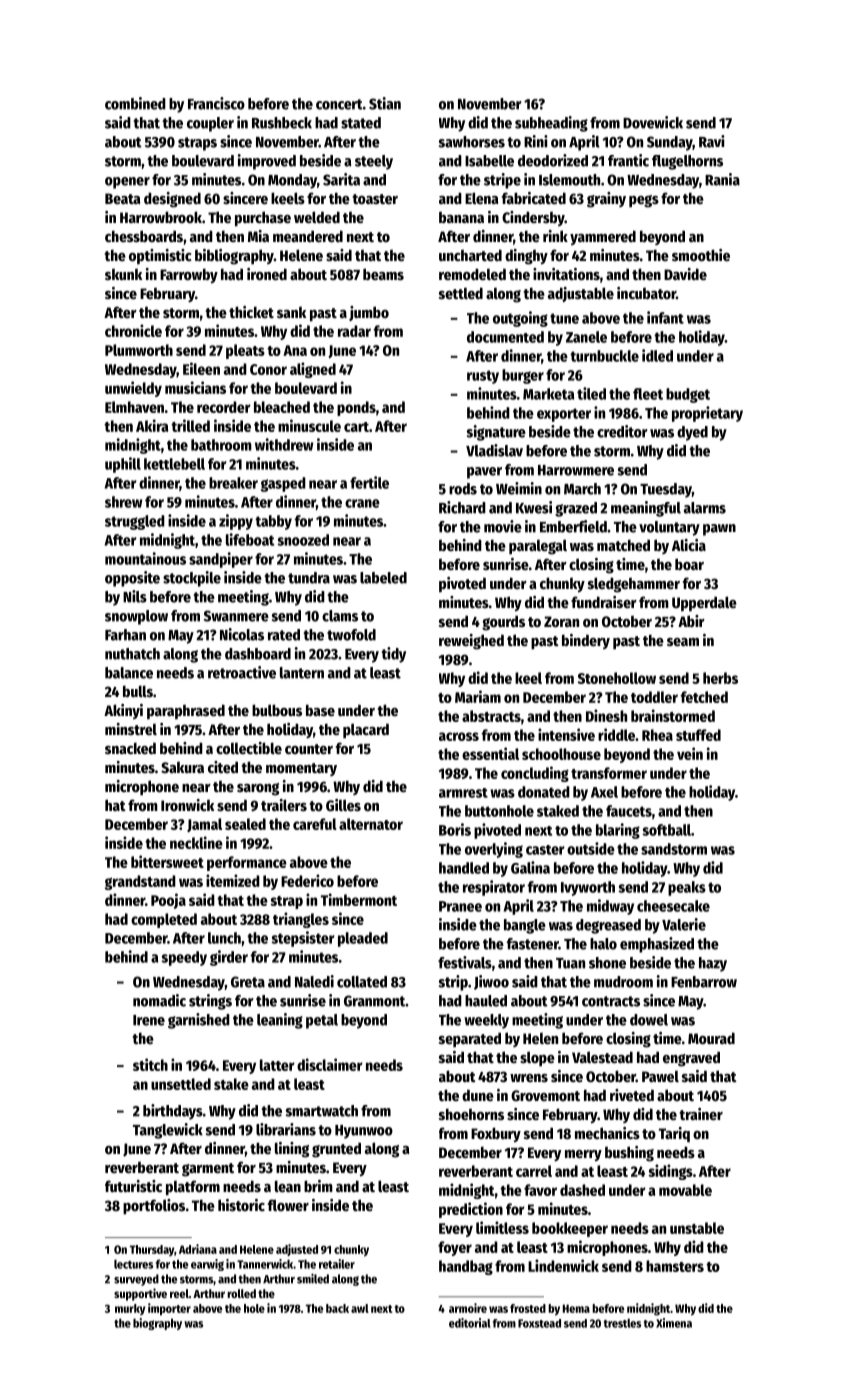  What do you see at coordinates (649, 1020) in the screenshot?
I see `dowel` at bounding box center [649, 1020].
